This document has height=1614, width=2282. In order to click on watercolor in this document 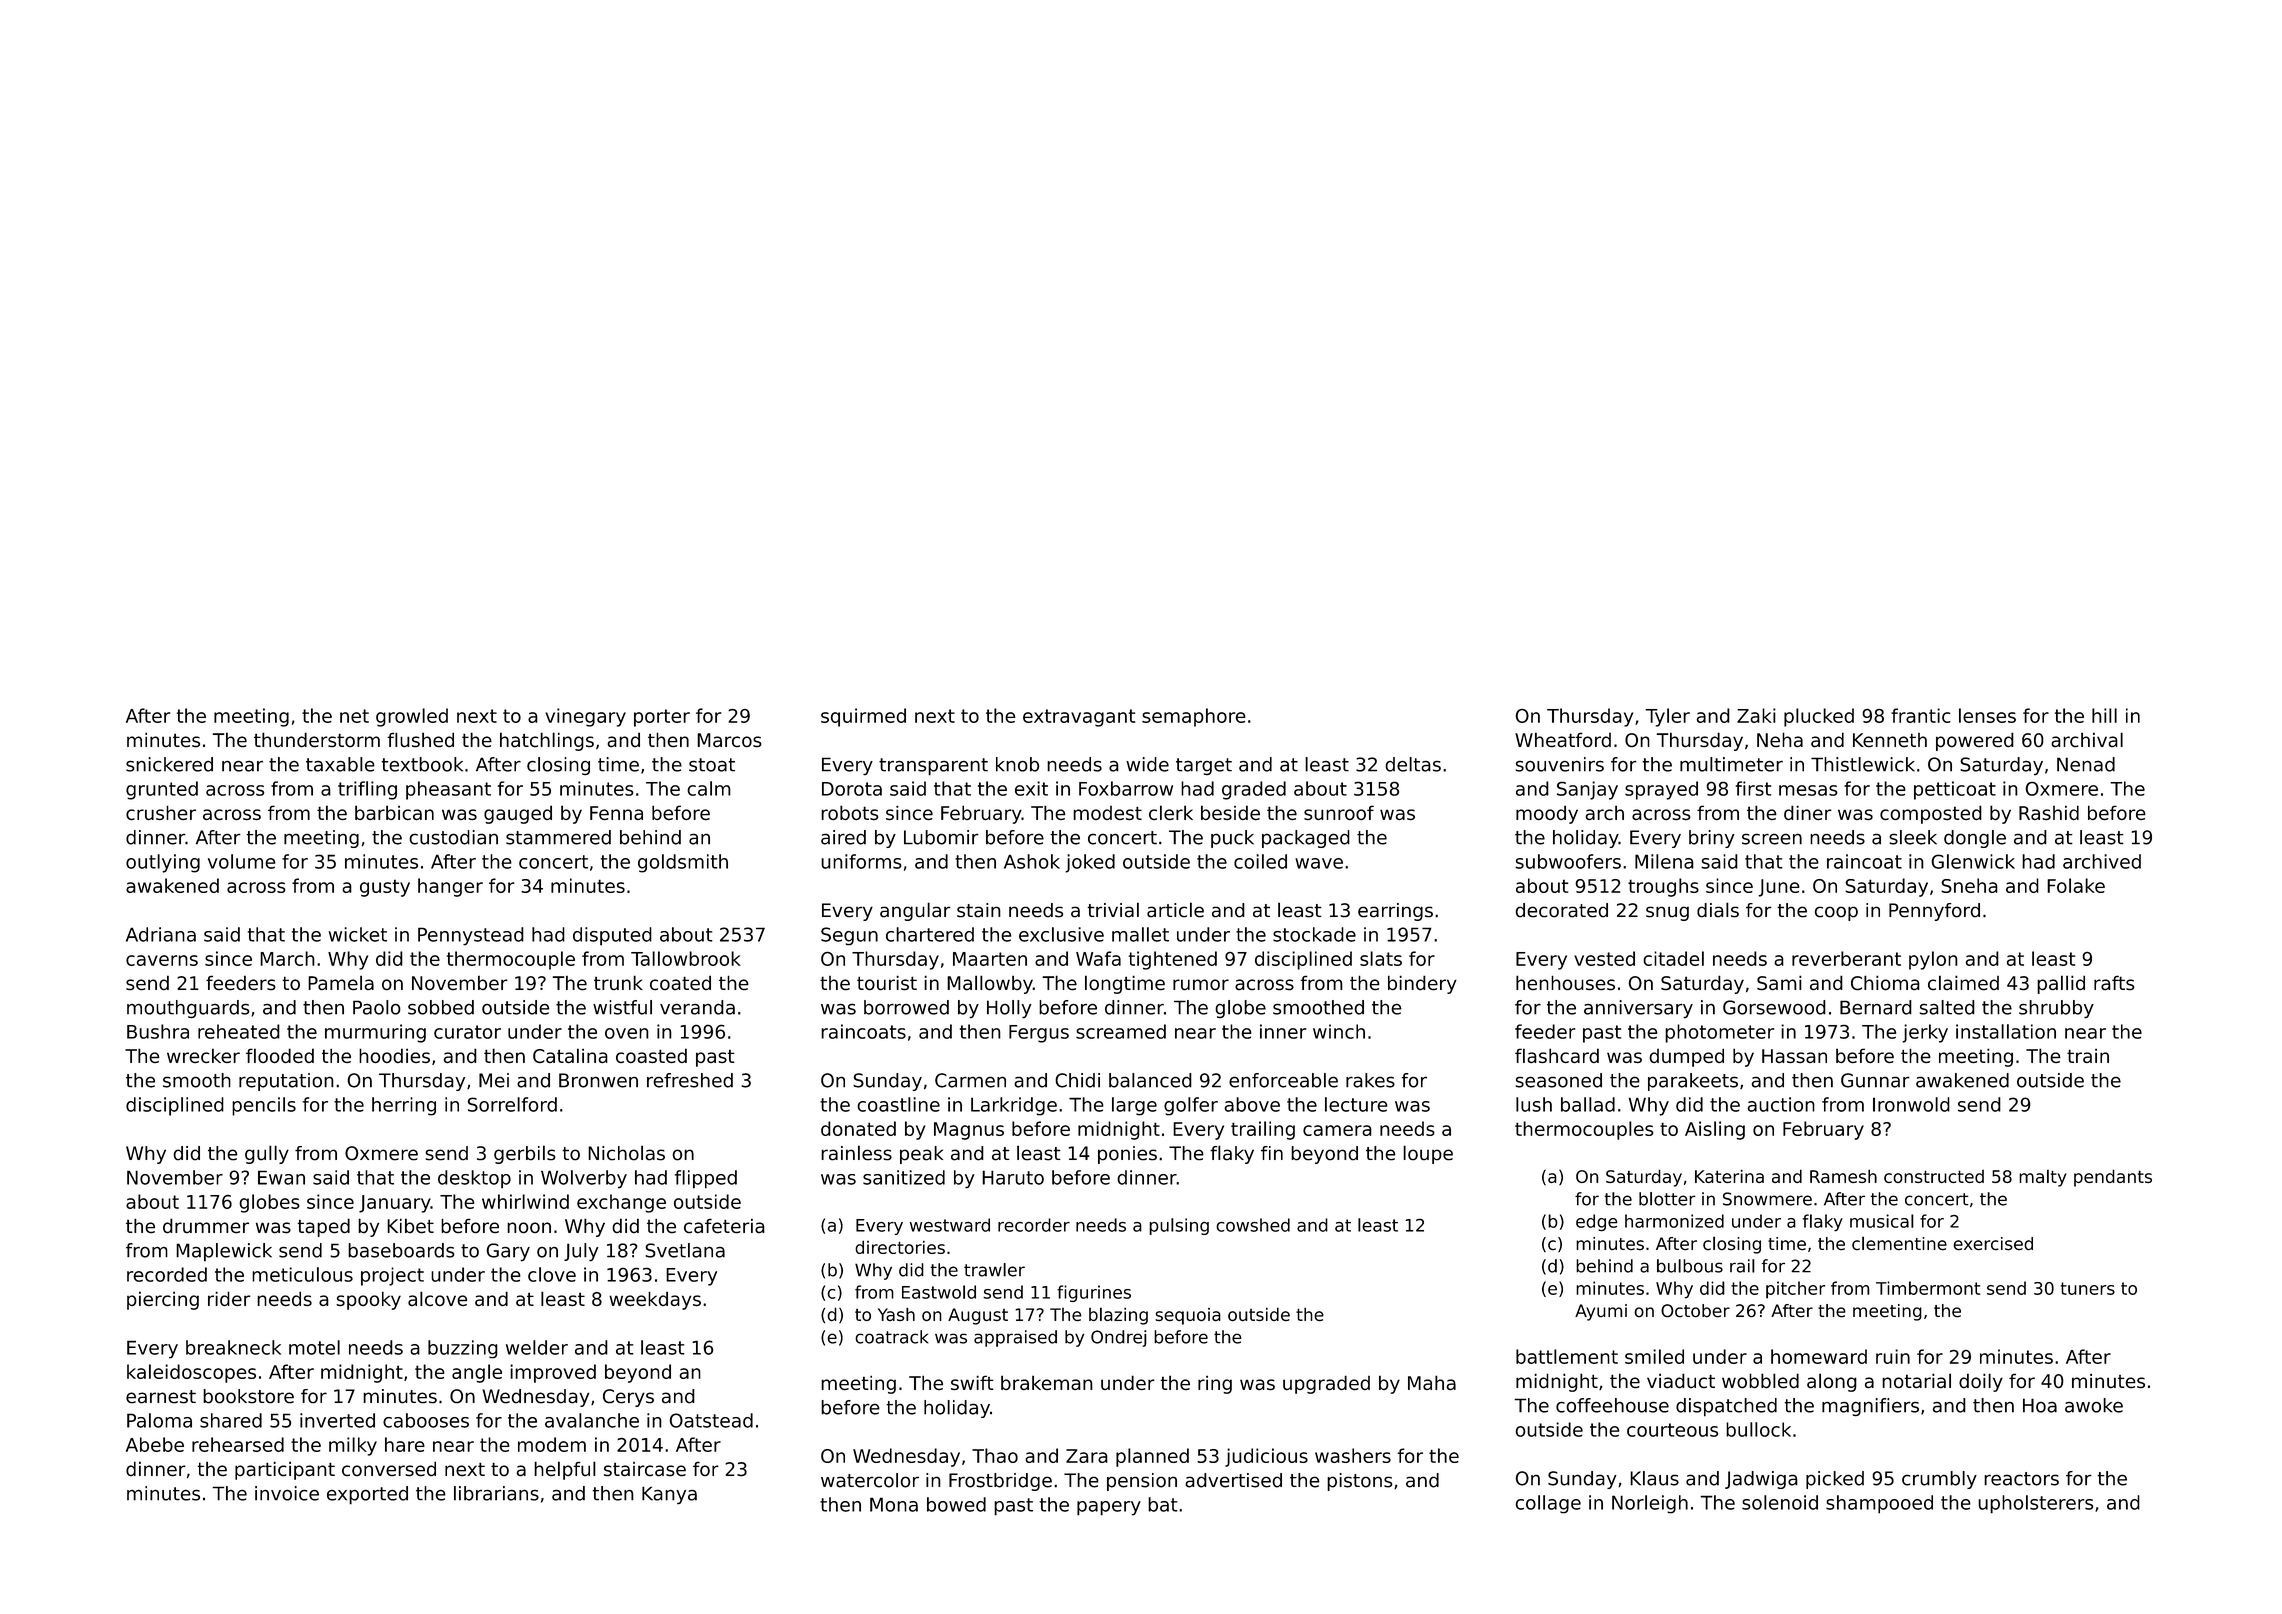, I will do `click(870, 1480)`.
